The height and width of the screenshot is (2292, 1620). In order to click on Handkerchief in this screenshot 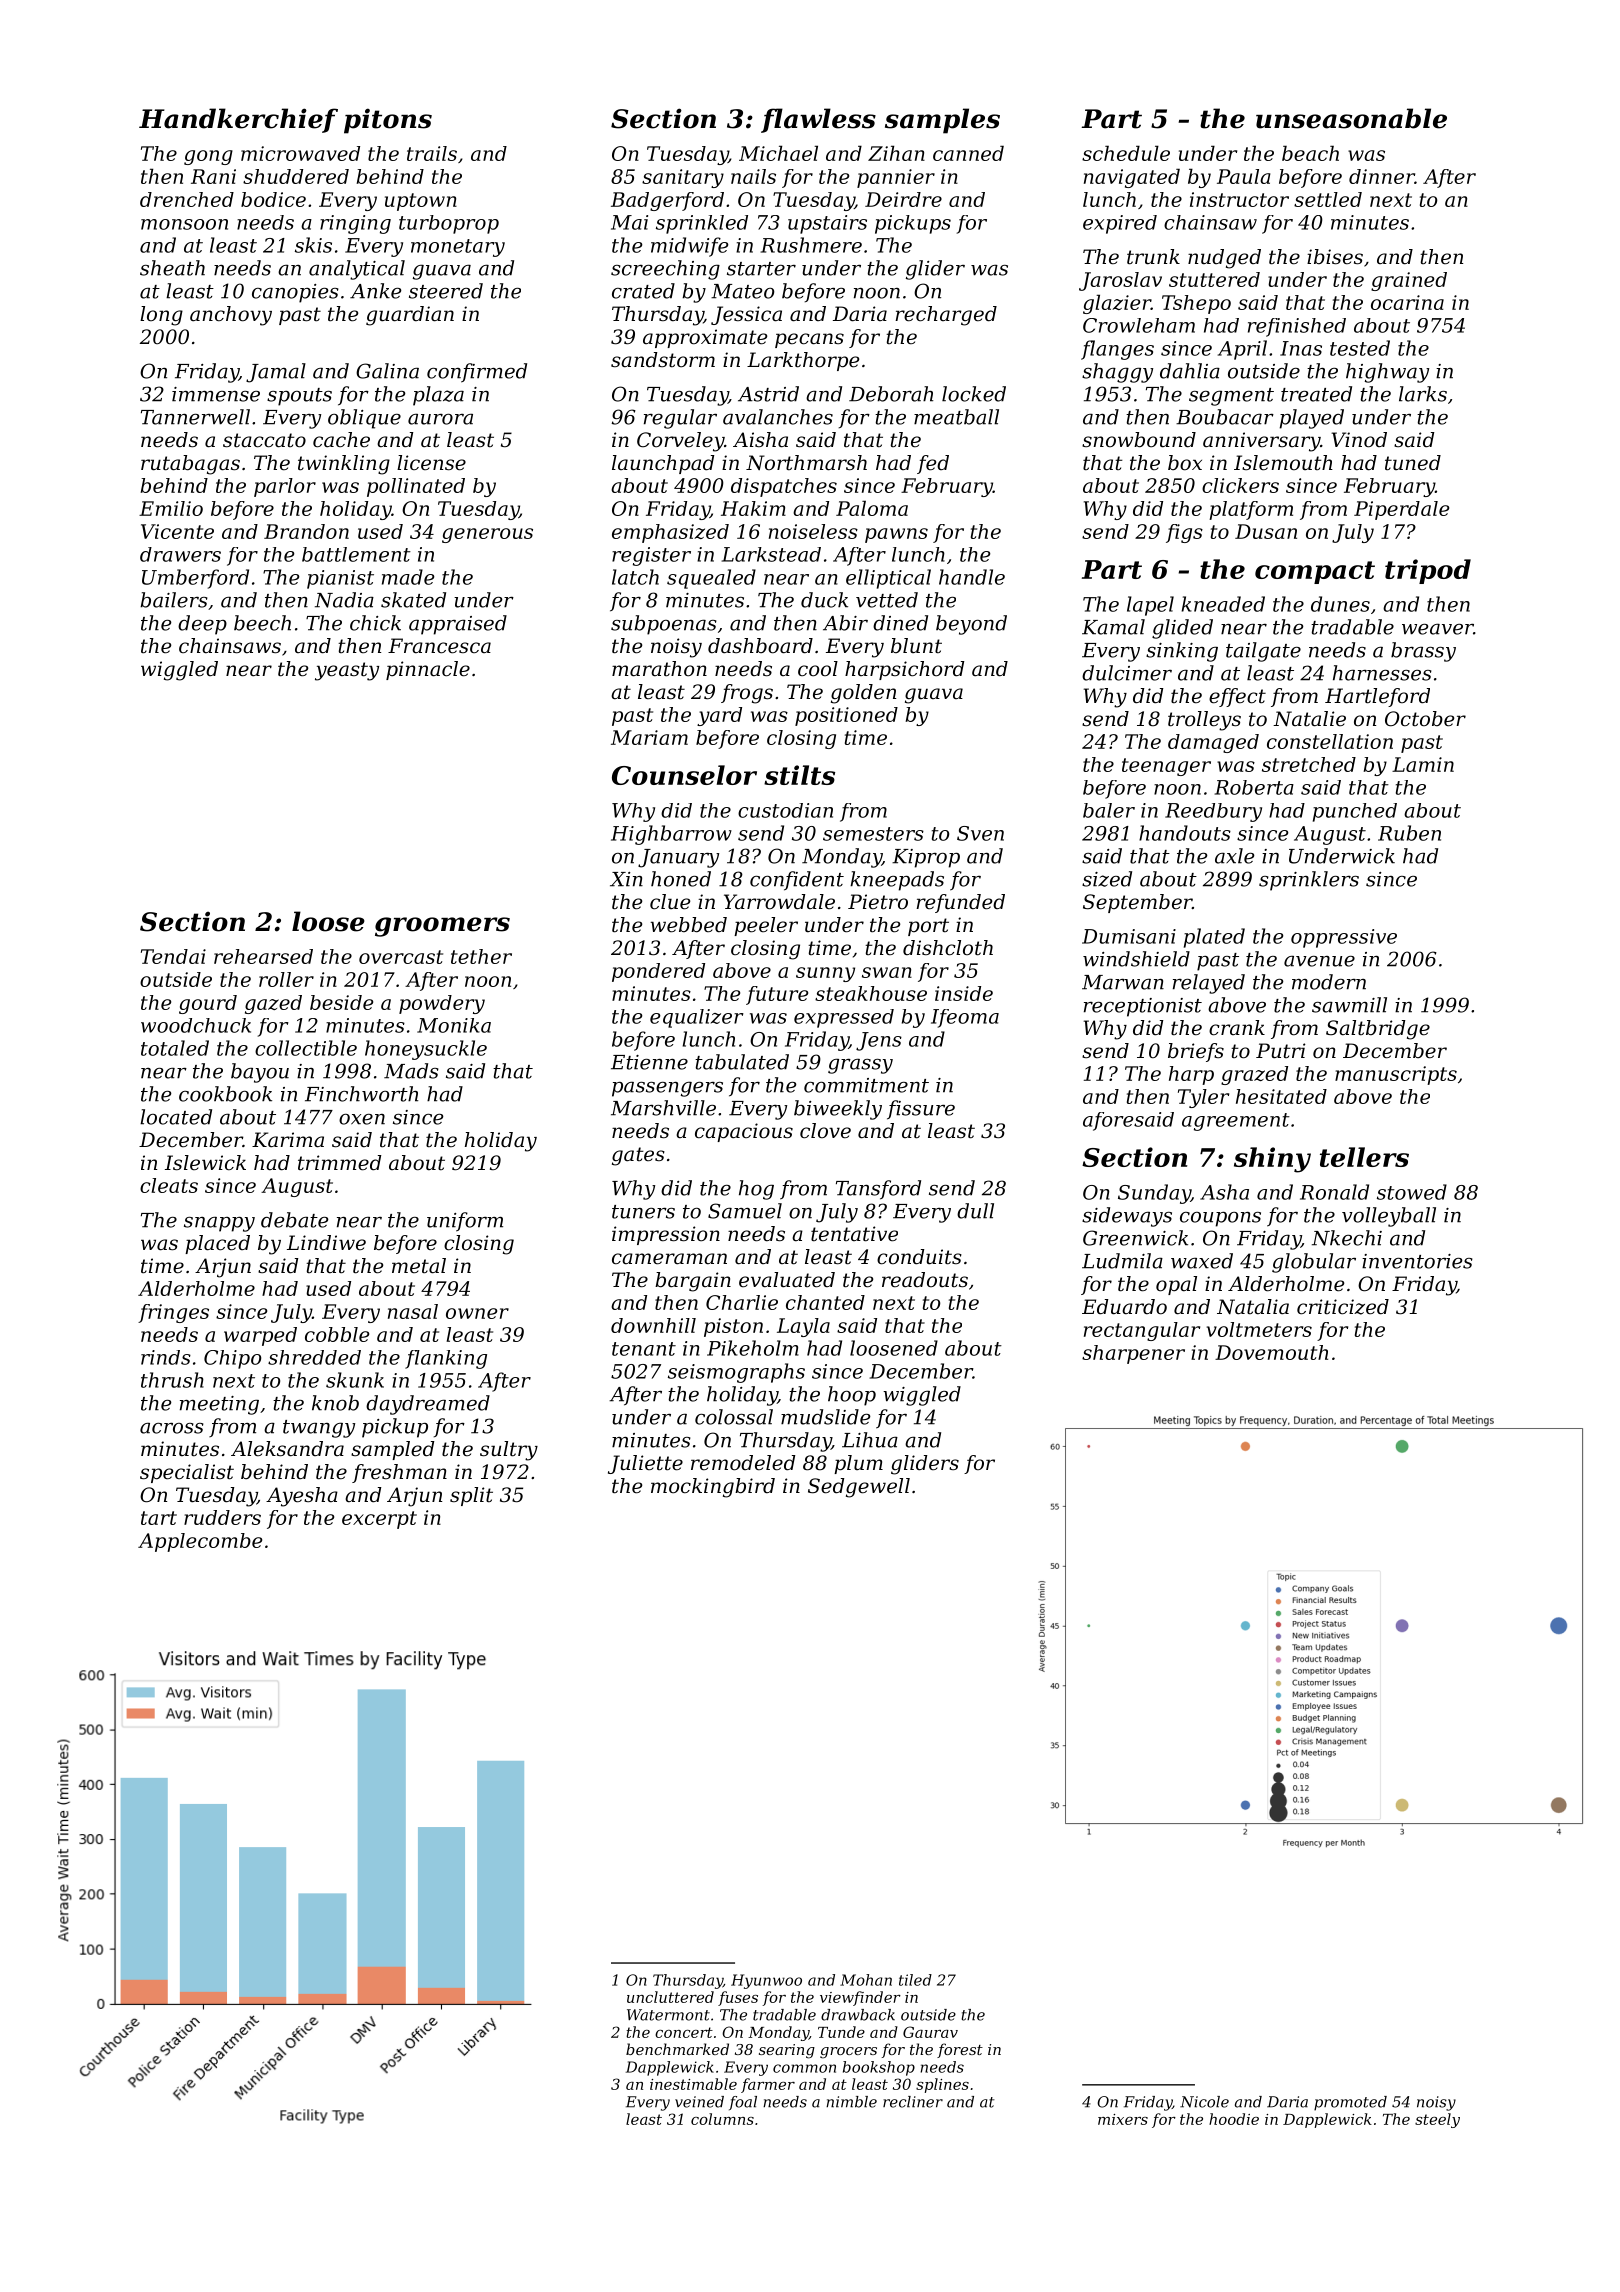, I will do `click(238, 120)`.
